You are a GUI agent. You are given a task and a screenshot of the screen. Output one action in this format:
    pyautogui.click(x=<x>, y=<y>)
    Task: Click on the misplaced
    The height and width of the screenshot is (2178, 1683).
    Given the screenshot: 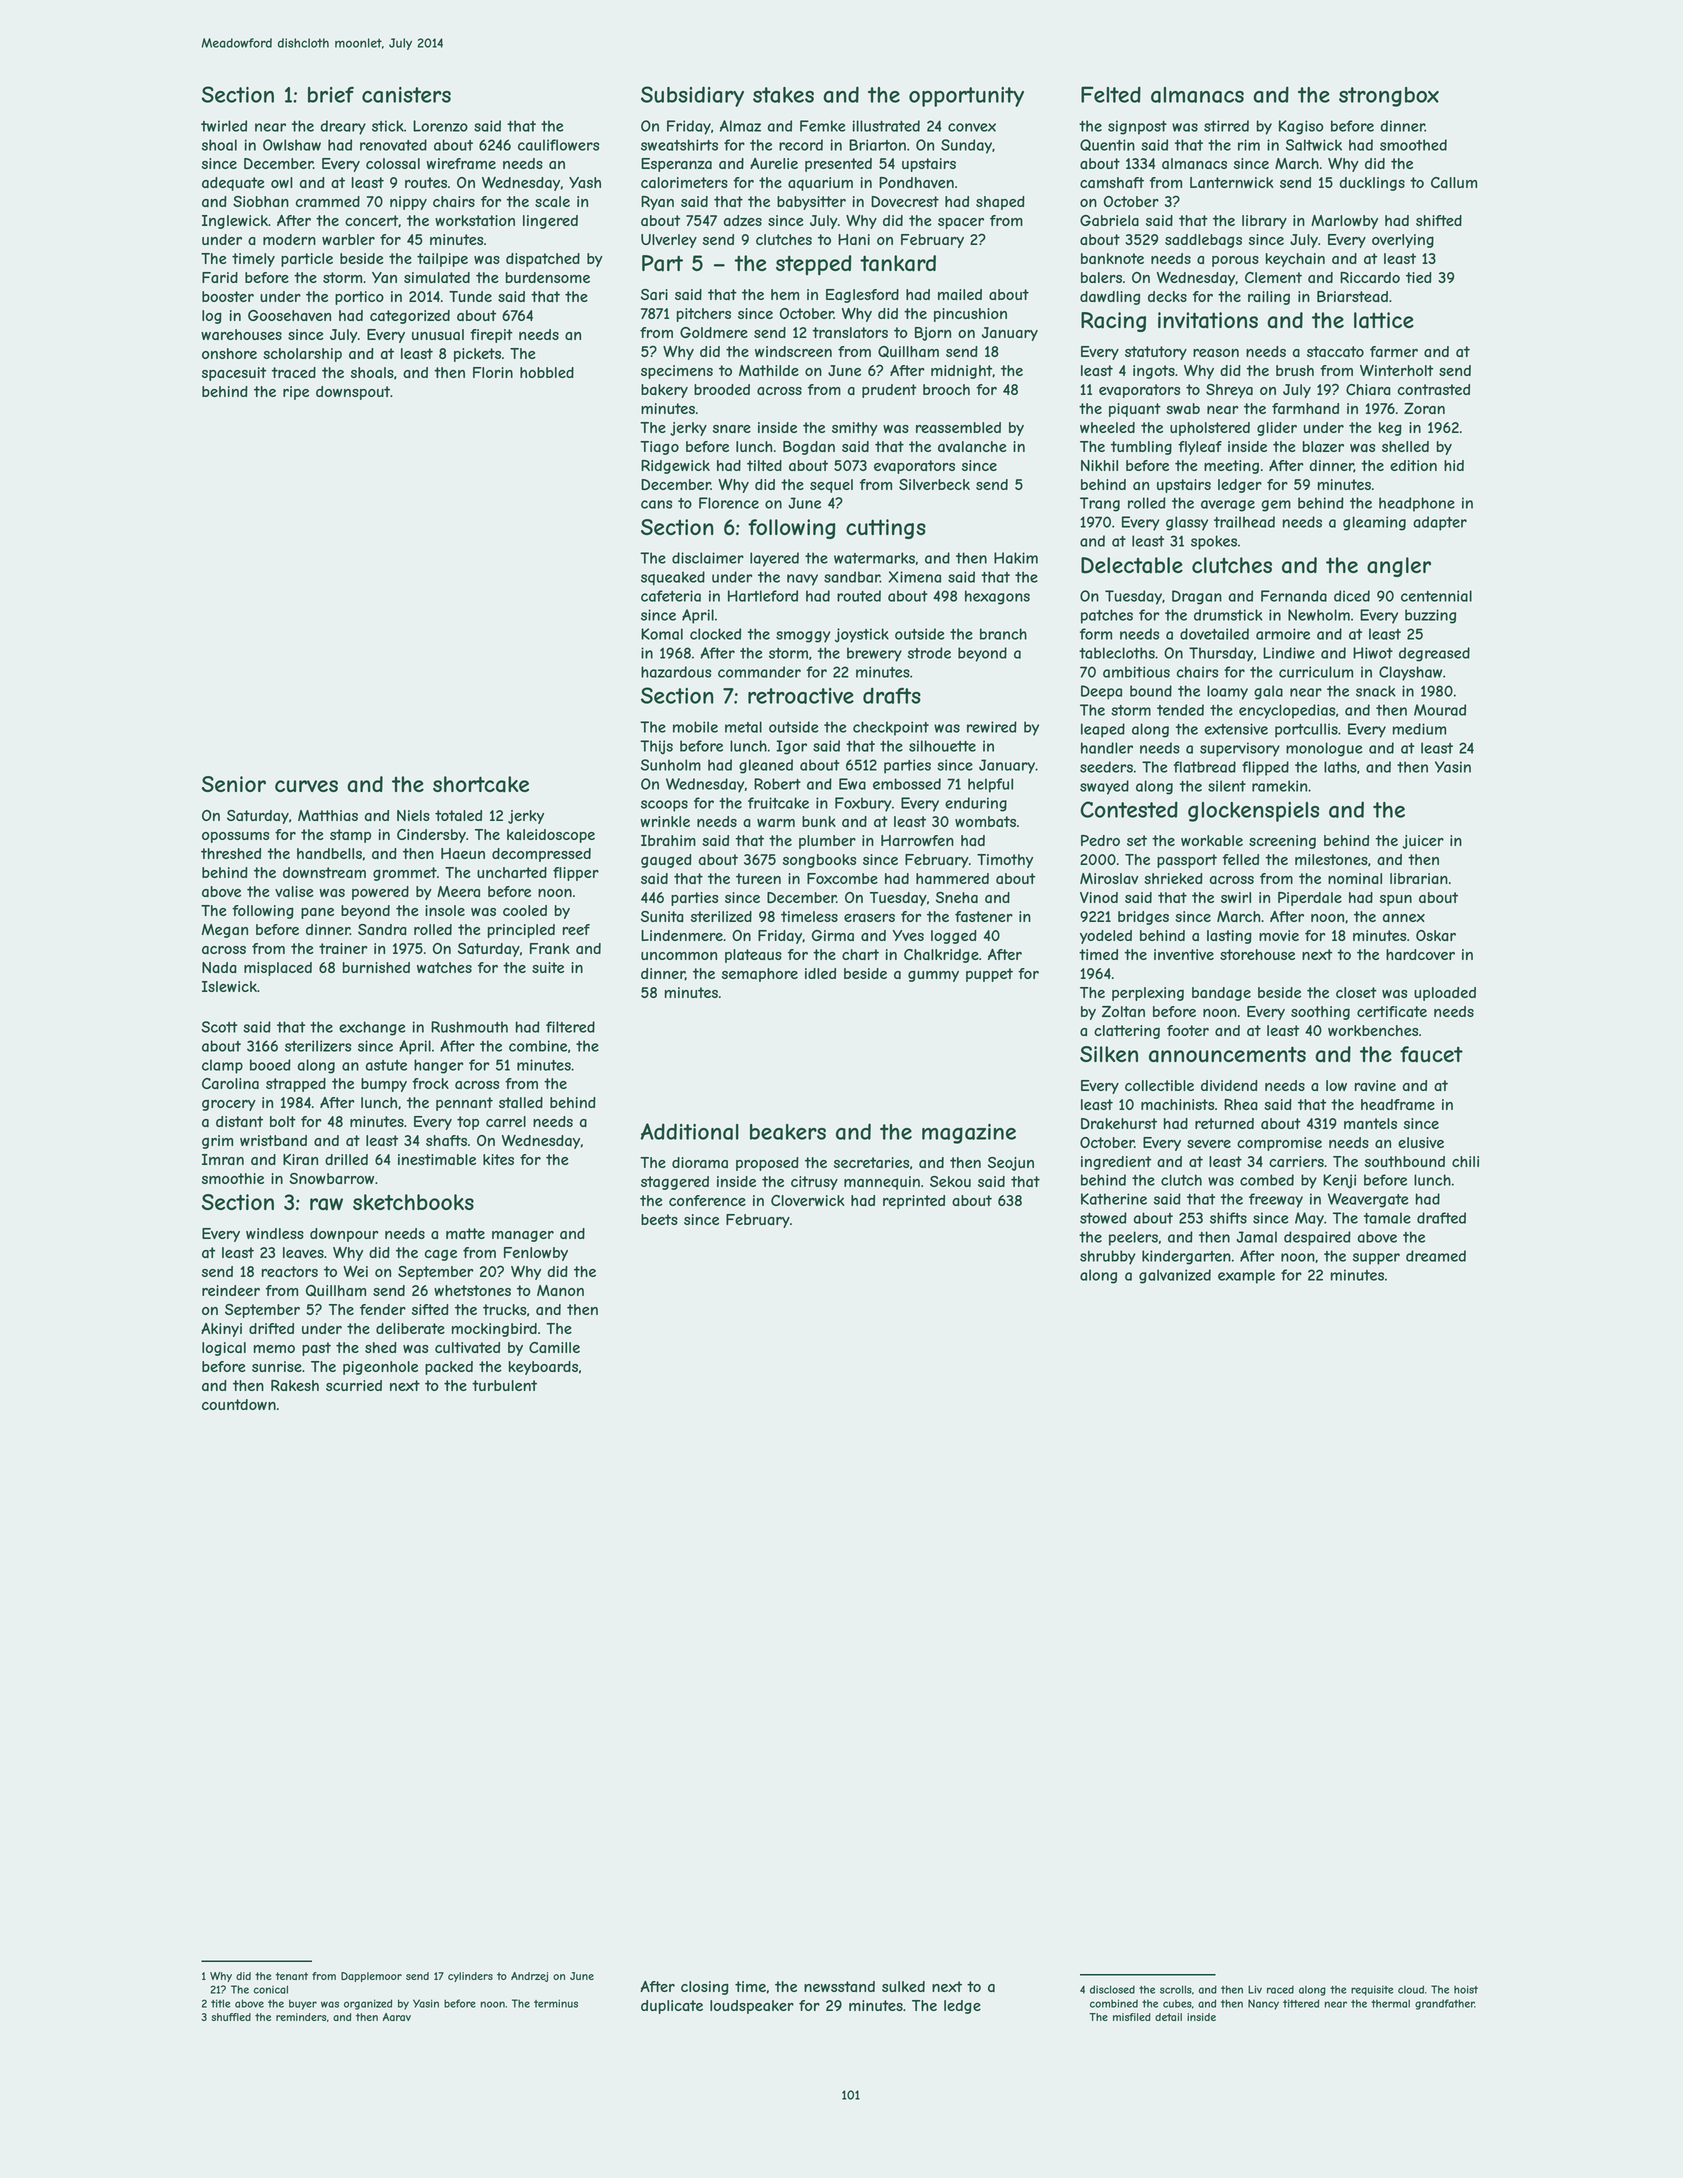 What is the action you would take?
    pyautogui.click(x=278, y=969)
